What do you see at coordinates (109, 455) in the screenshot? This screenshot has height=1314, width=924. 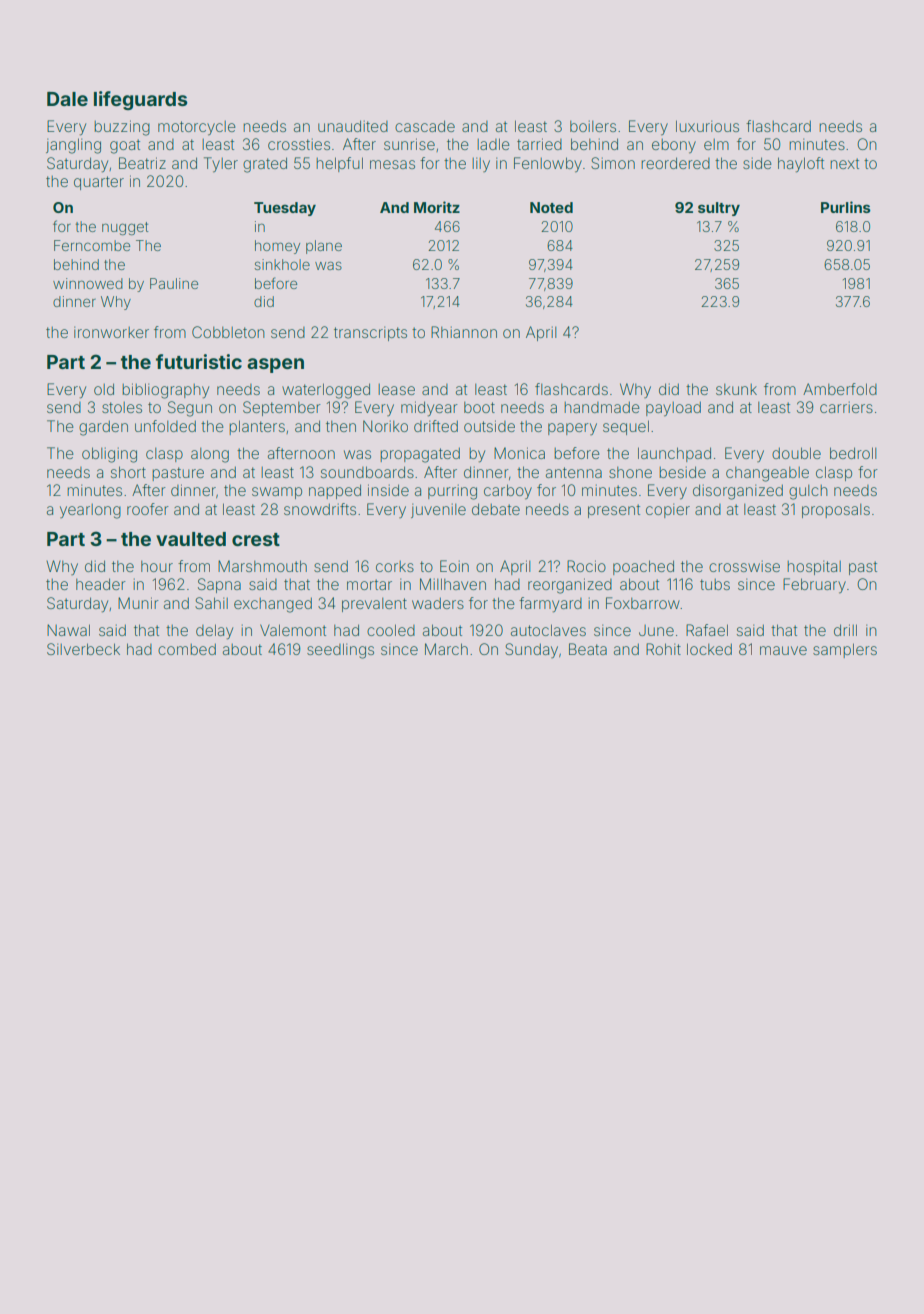 I see `obliging` at bounding box center [109, 455].
